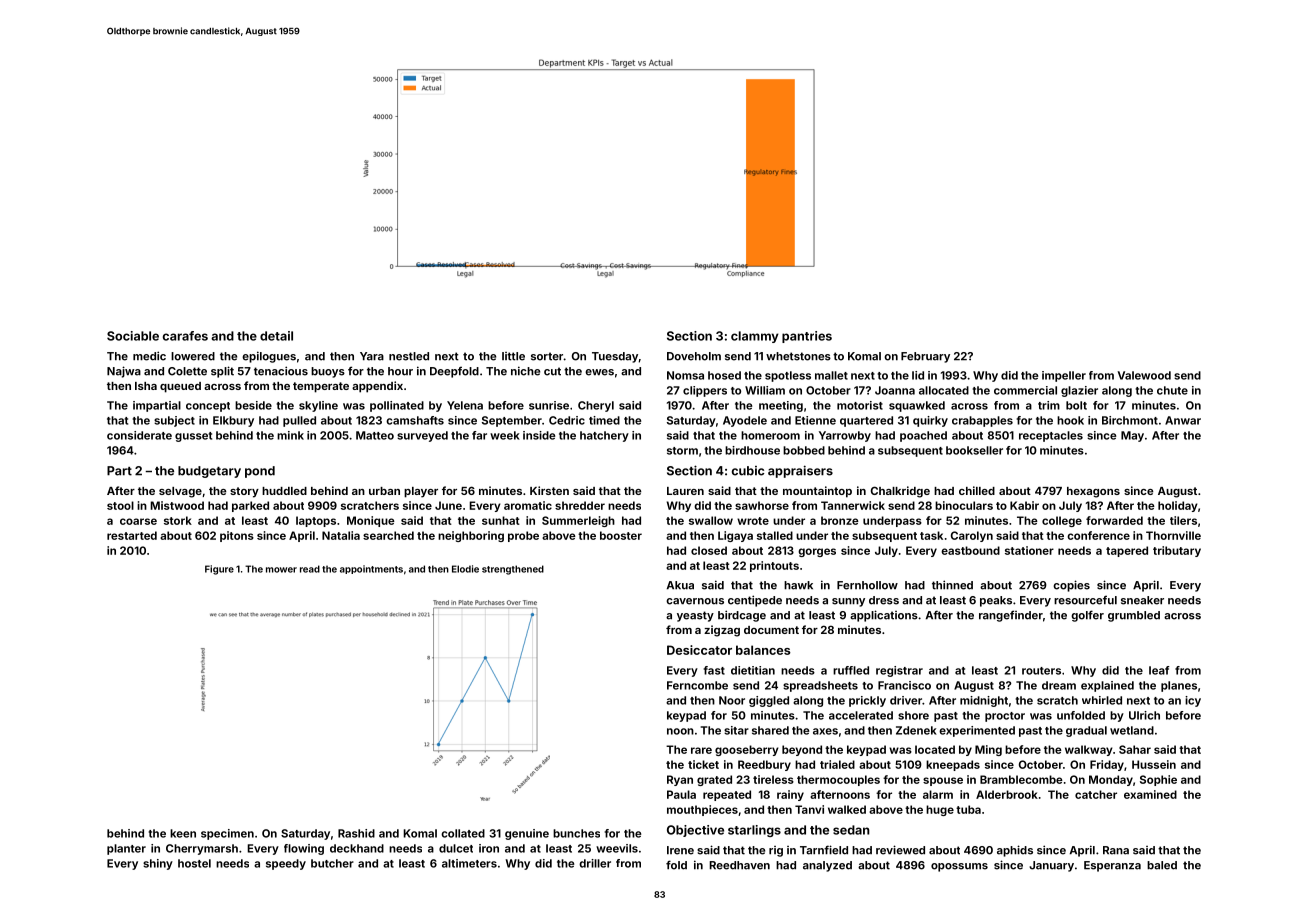 The width and height of the screenshot is (1308, 924). Describe the element at coordinates (755, 337) in the screenshot. I see `clammy` at that location.
